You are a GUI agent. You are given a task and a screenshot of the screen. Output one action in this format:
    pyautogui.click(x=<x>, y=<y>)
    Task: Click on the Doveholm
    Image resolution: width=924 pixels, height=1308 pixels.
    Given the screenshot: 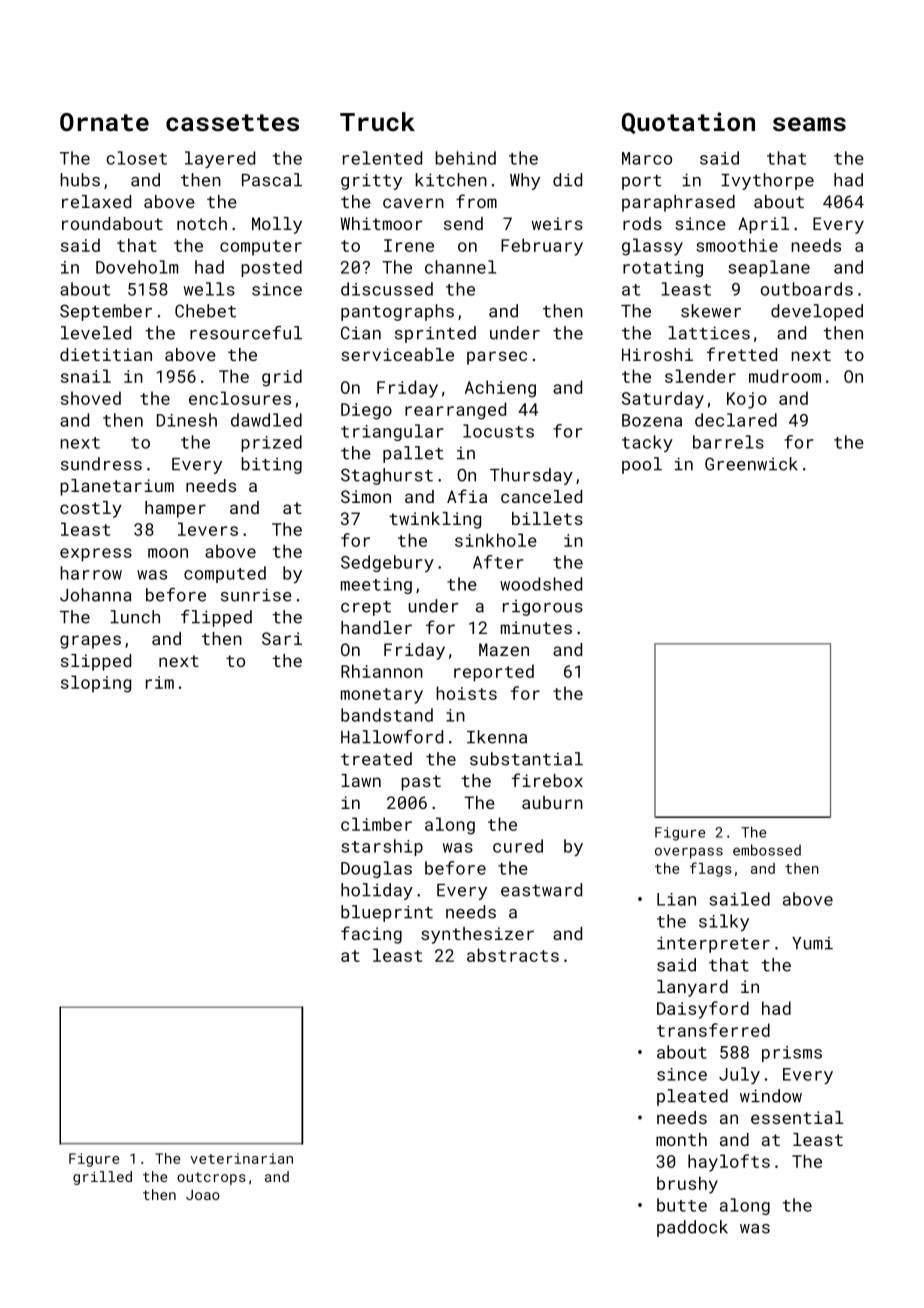 What is the action you would take?
    pyautogui.click(x=137, y=267)
